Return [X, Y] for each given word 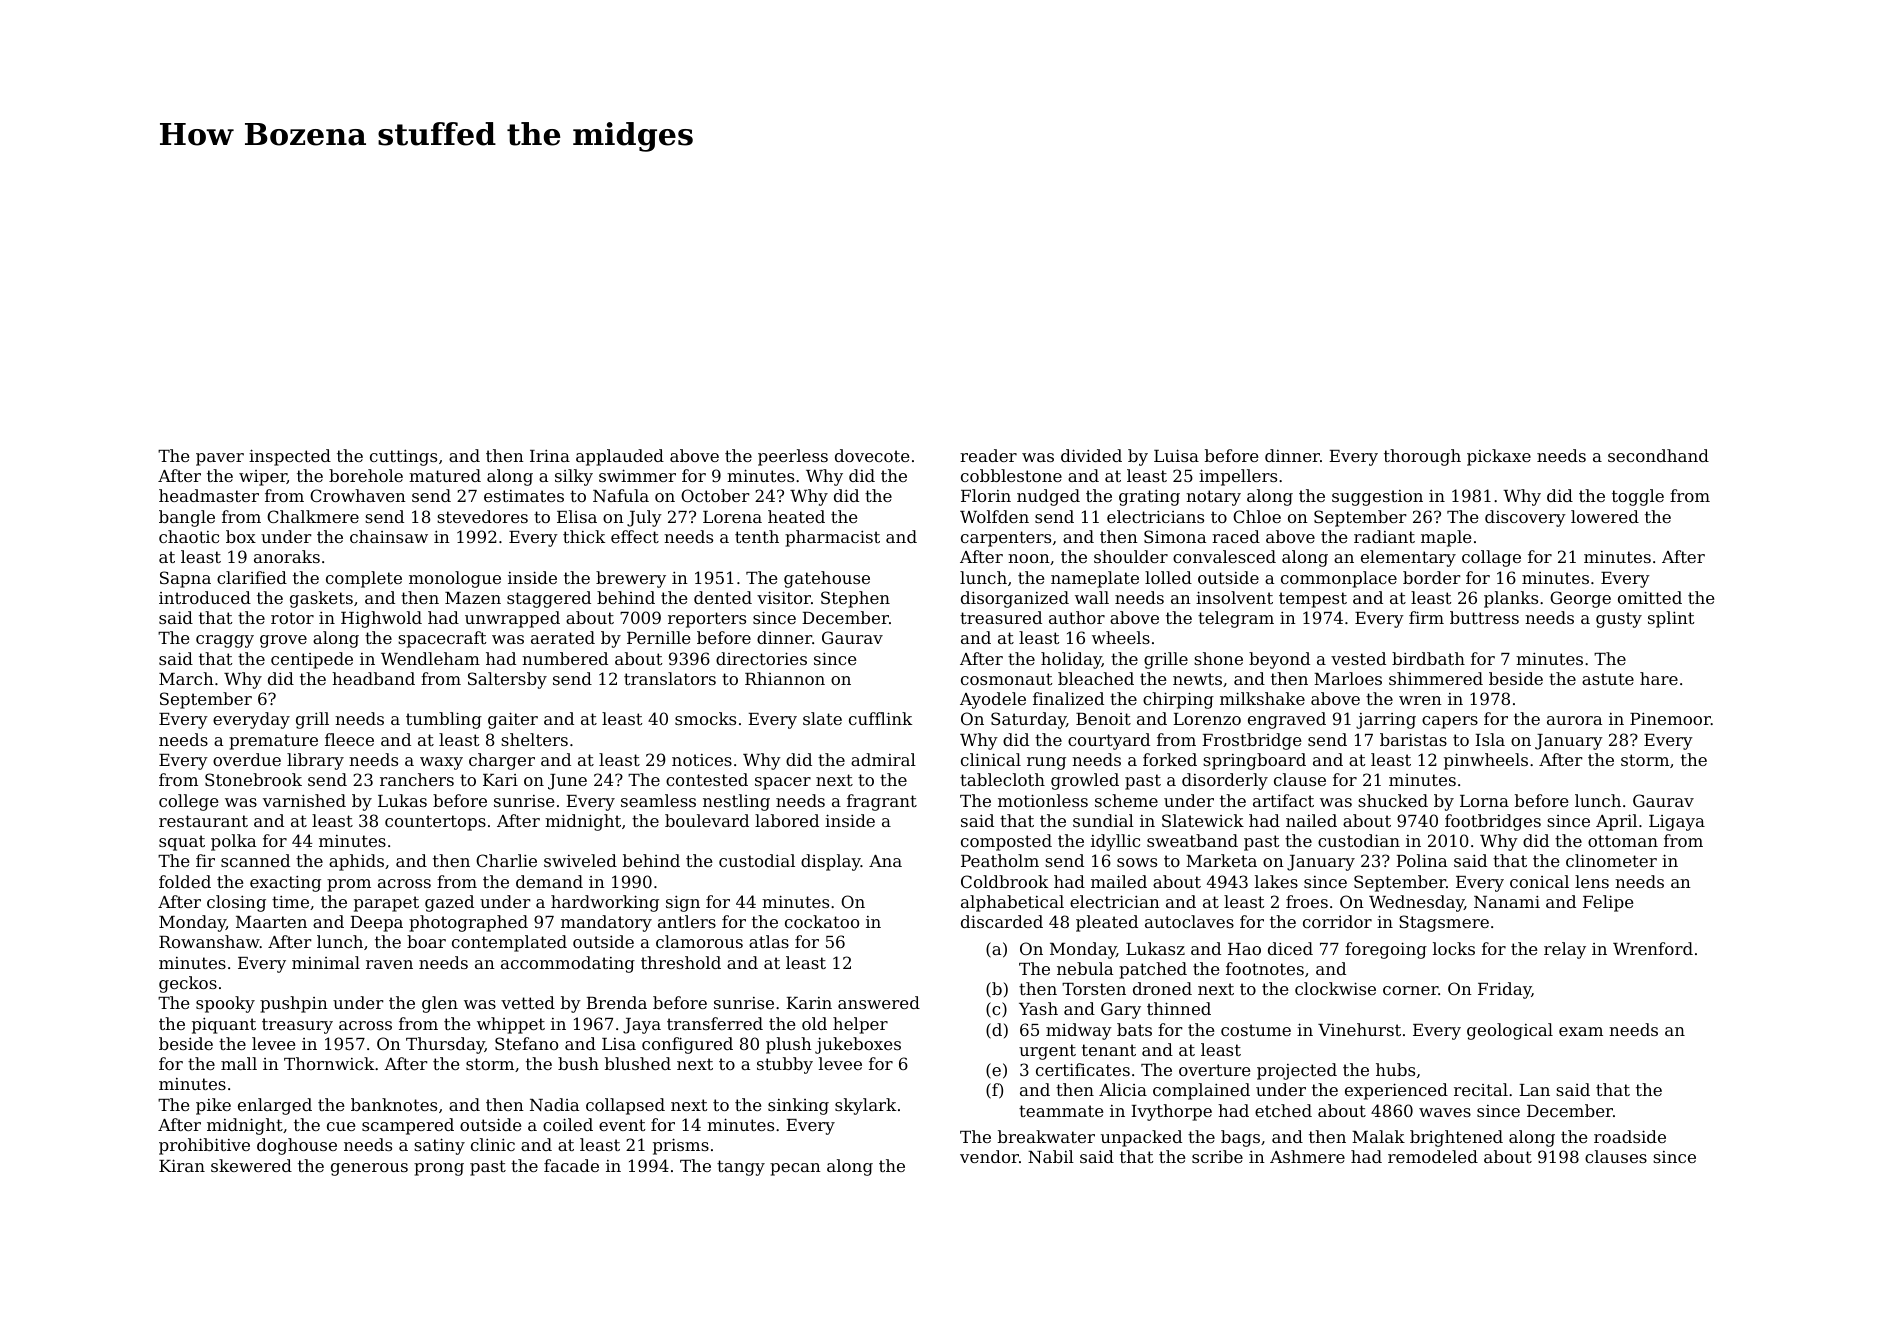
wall [1092, 597]
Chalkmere [313, 516]
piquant [224, 1025]
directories [761, 658]
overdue [247, 759]
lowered [1605, 516]
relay [1565, 950]
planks [1511, 599]
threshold [681, 962]
